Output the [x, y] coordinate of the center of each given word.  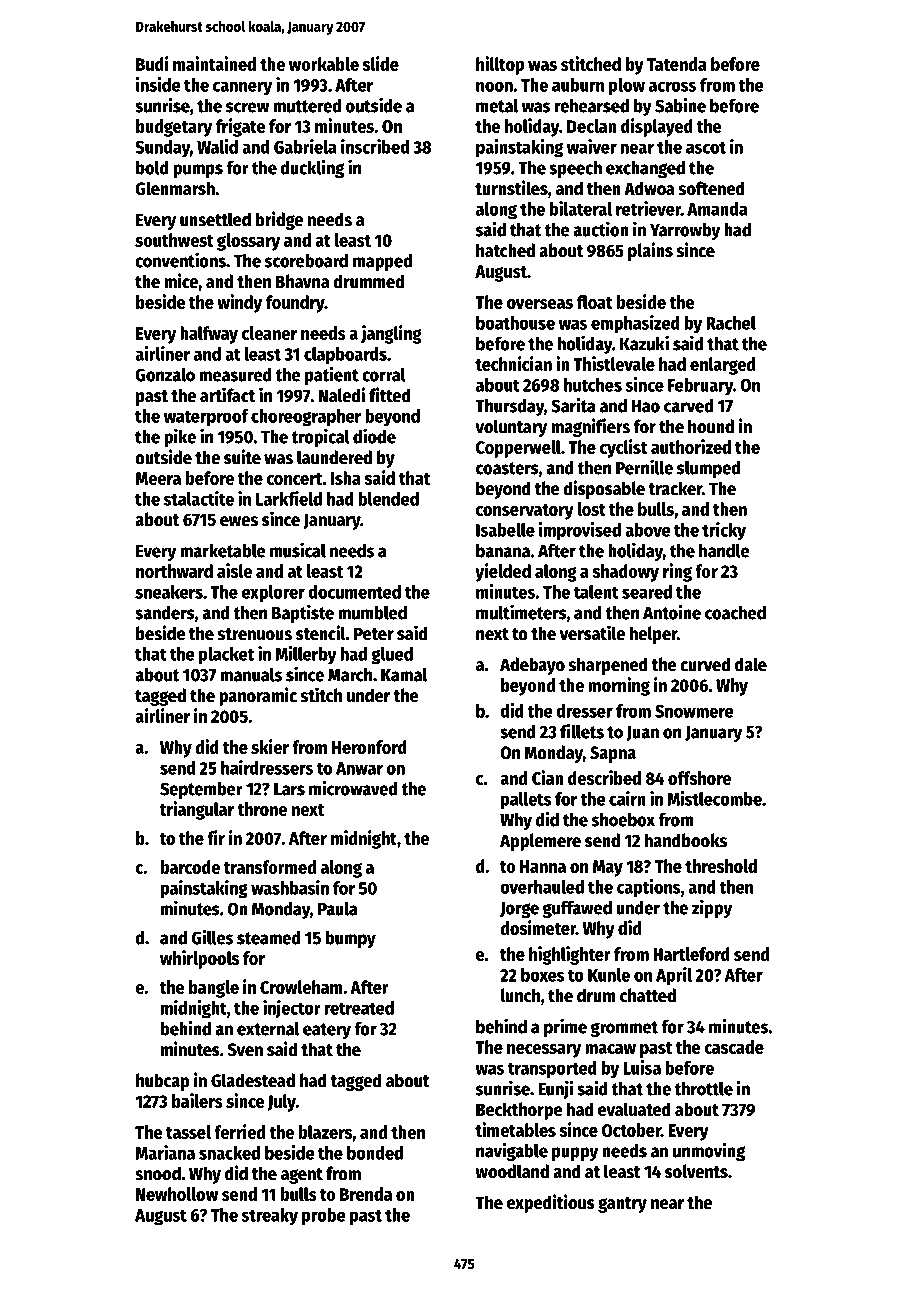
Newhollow [177, 1194]
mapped [382, 262]
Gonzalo [165, 375]
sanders [165, 613]
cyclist [624, 448]
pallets [526, 801]
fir [216, 837]
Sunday [162, 149]
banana [503, 551]
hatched [505, 250]
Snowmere [694, 711]
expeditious [551, 1203]
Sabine [680, 105]
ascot [706, 147]
